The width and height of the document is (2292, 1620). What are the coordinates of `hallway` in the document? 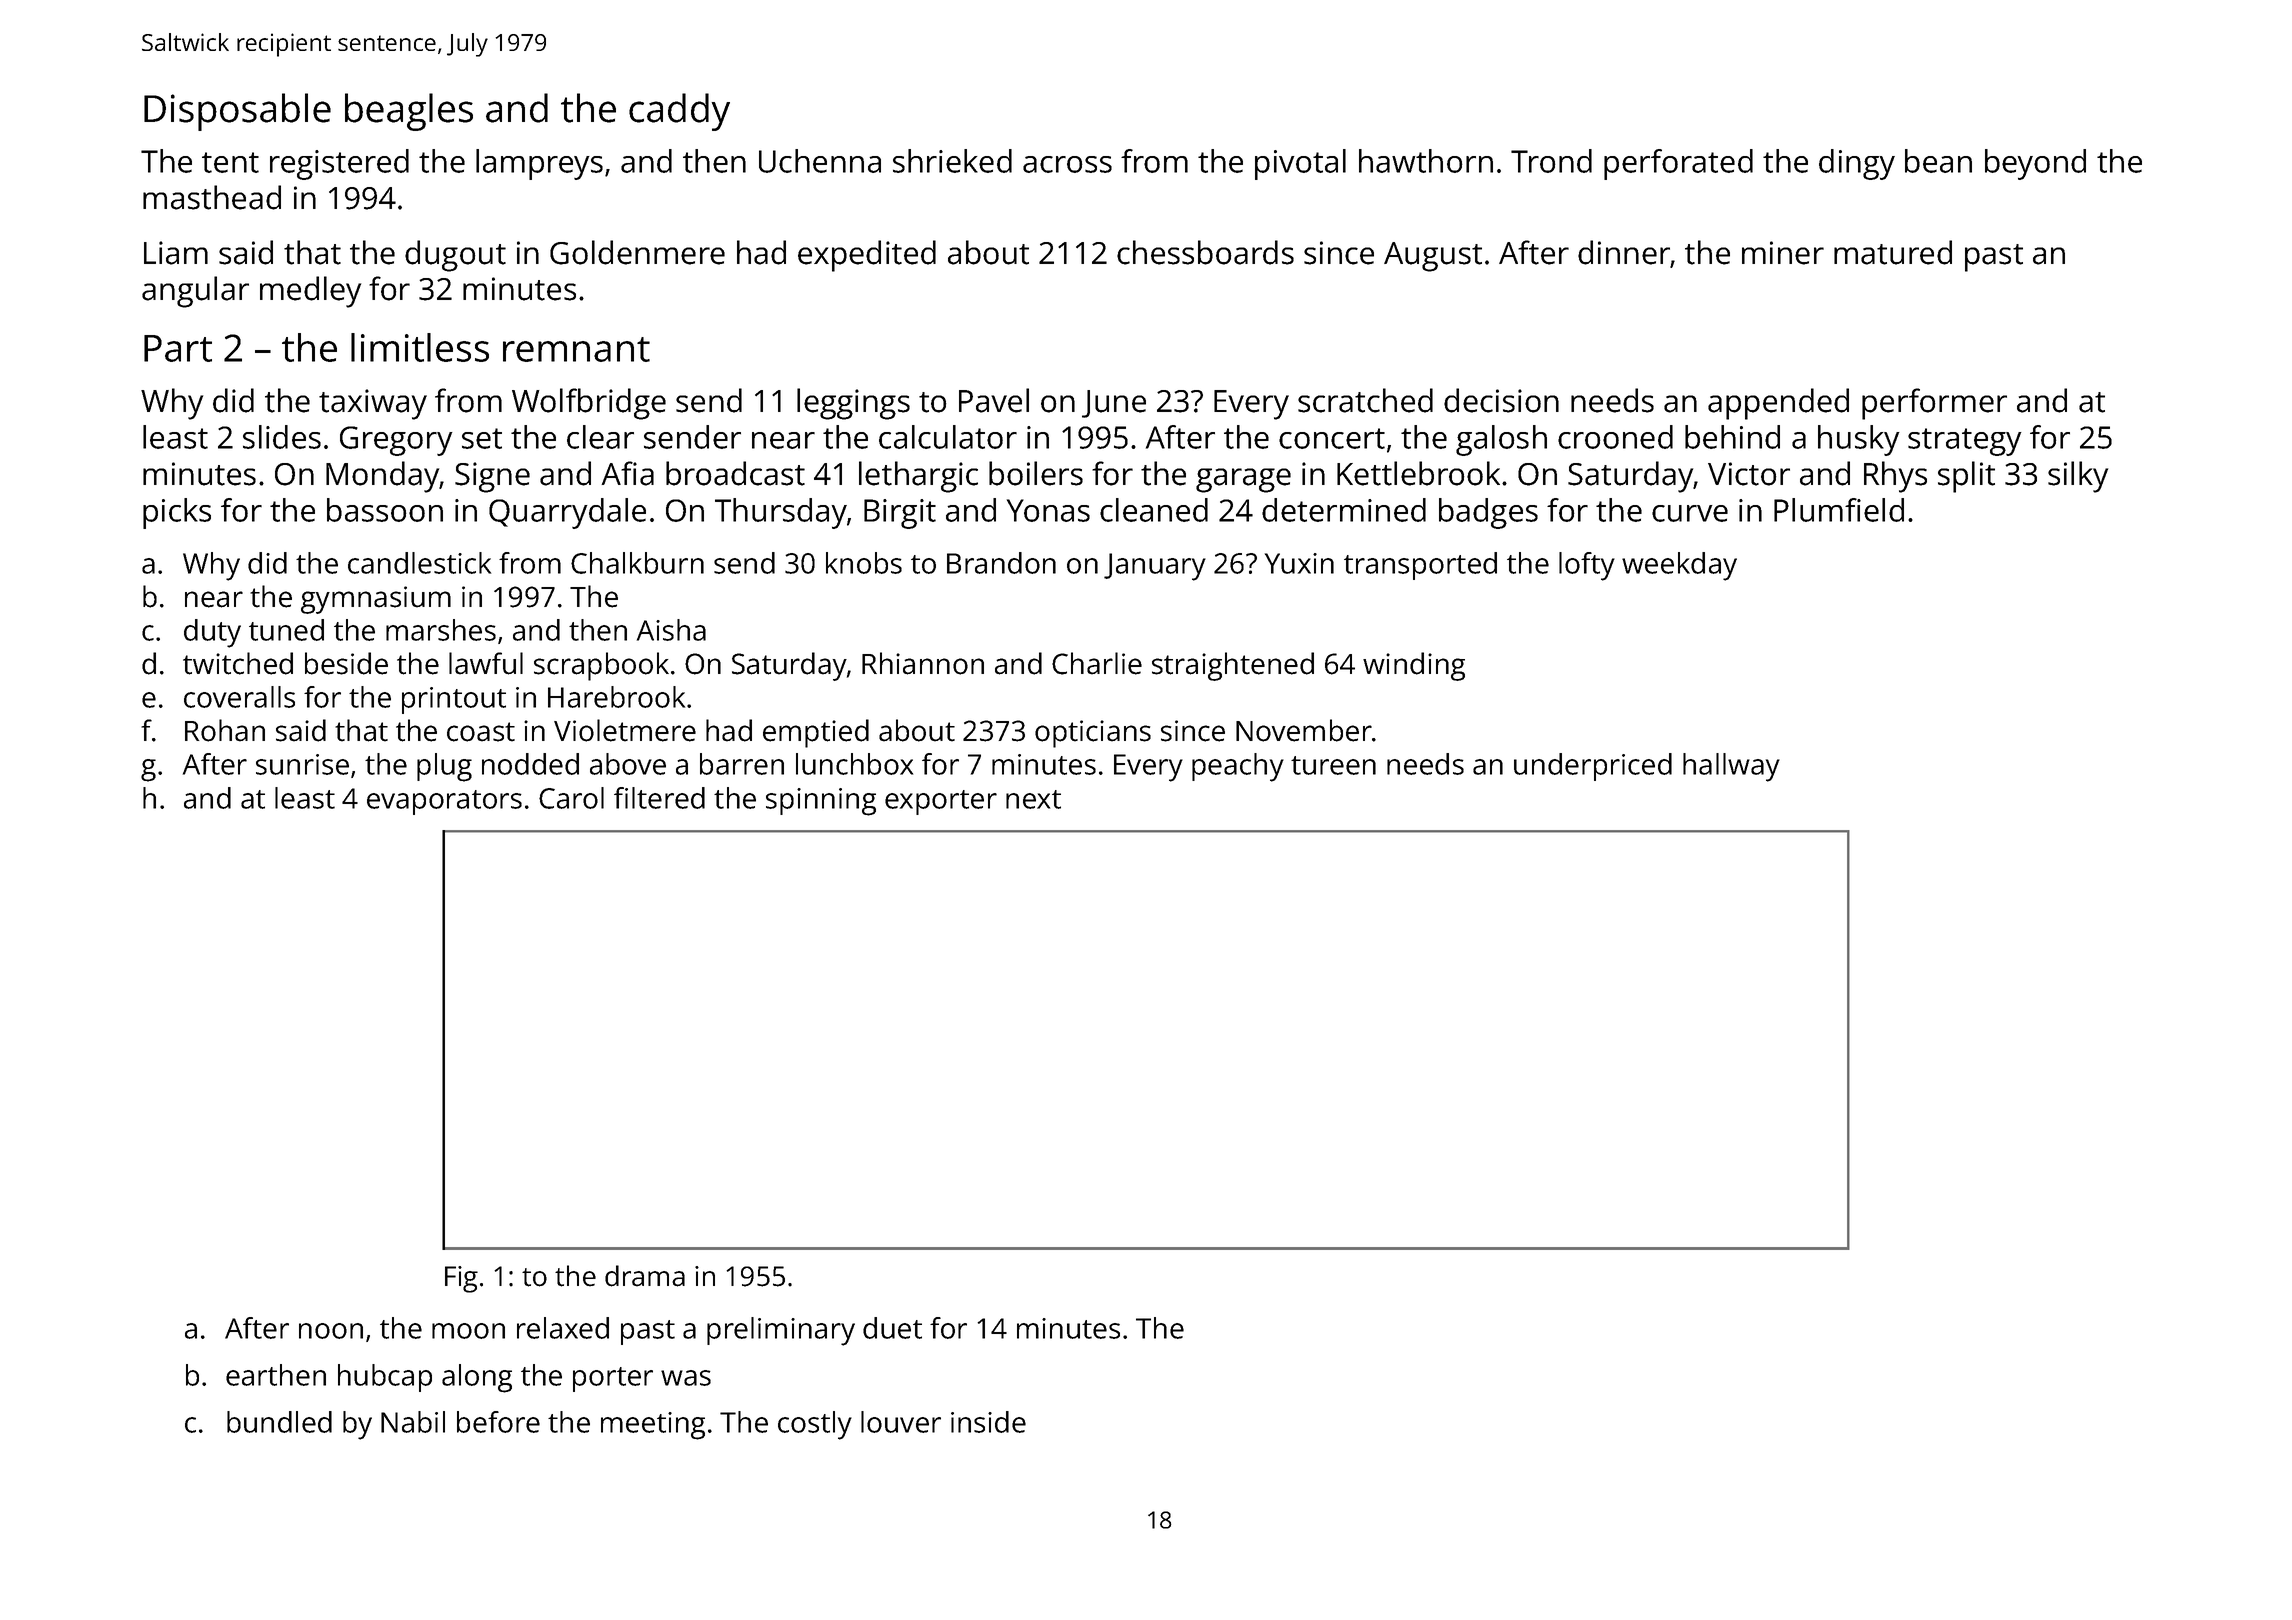 It's located at (1731, 767).
